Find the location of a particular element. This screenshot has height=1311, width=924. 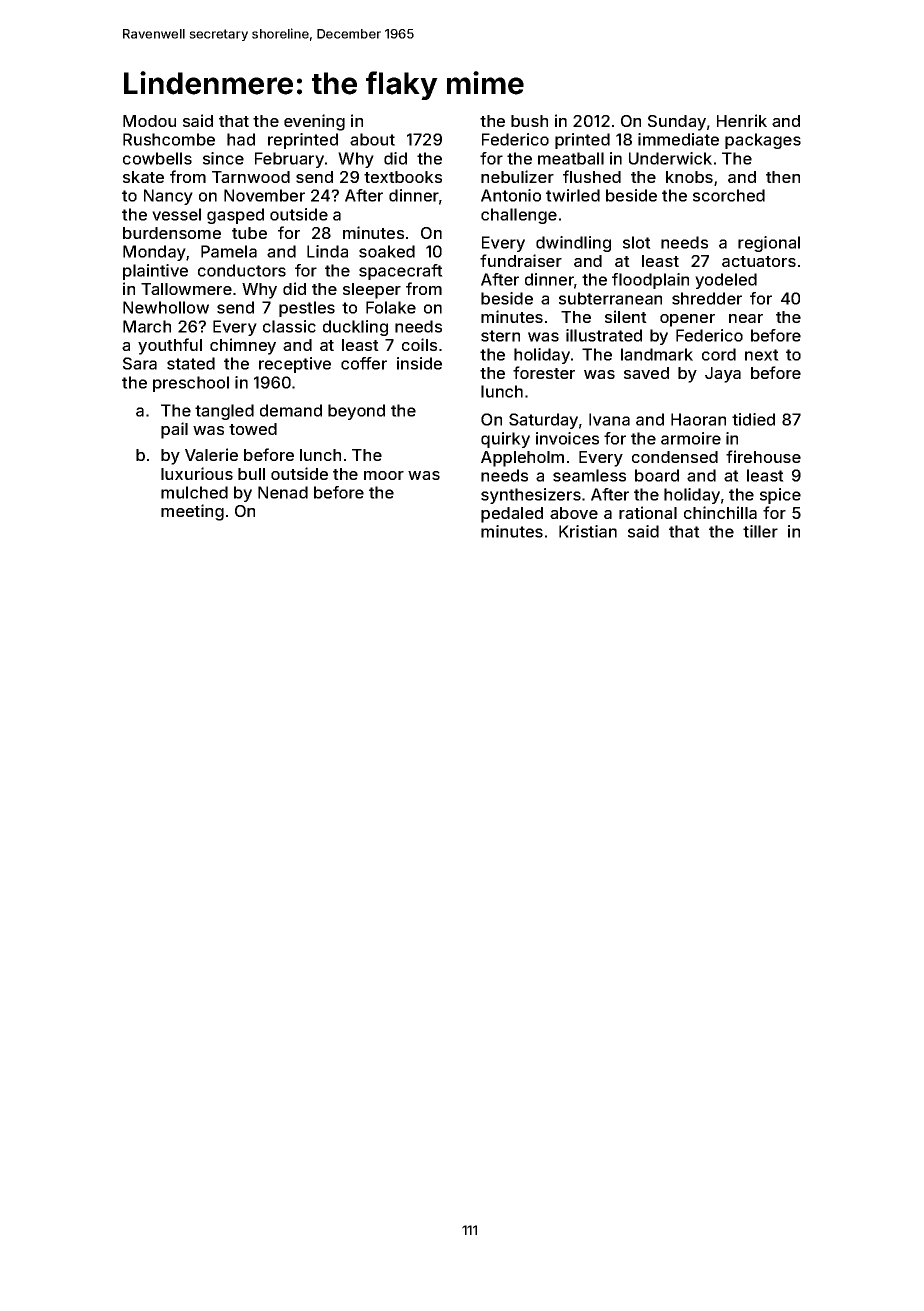

luxurious is located at coordinates (197, 473).
